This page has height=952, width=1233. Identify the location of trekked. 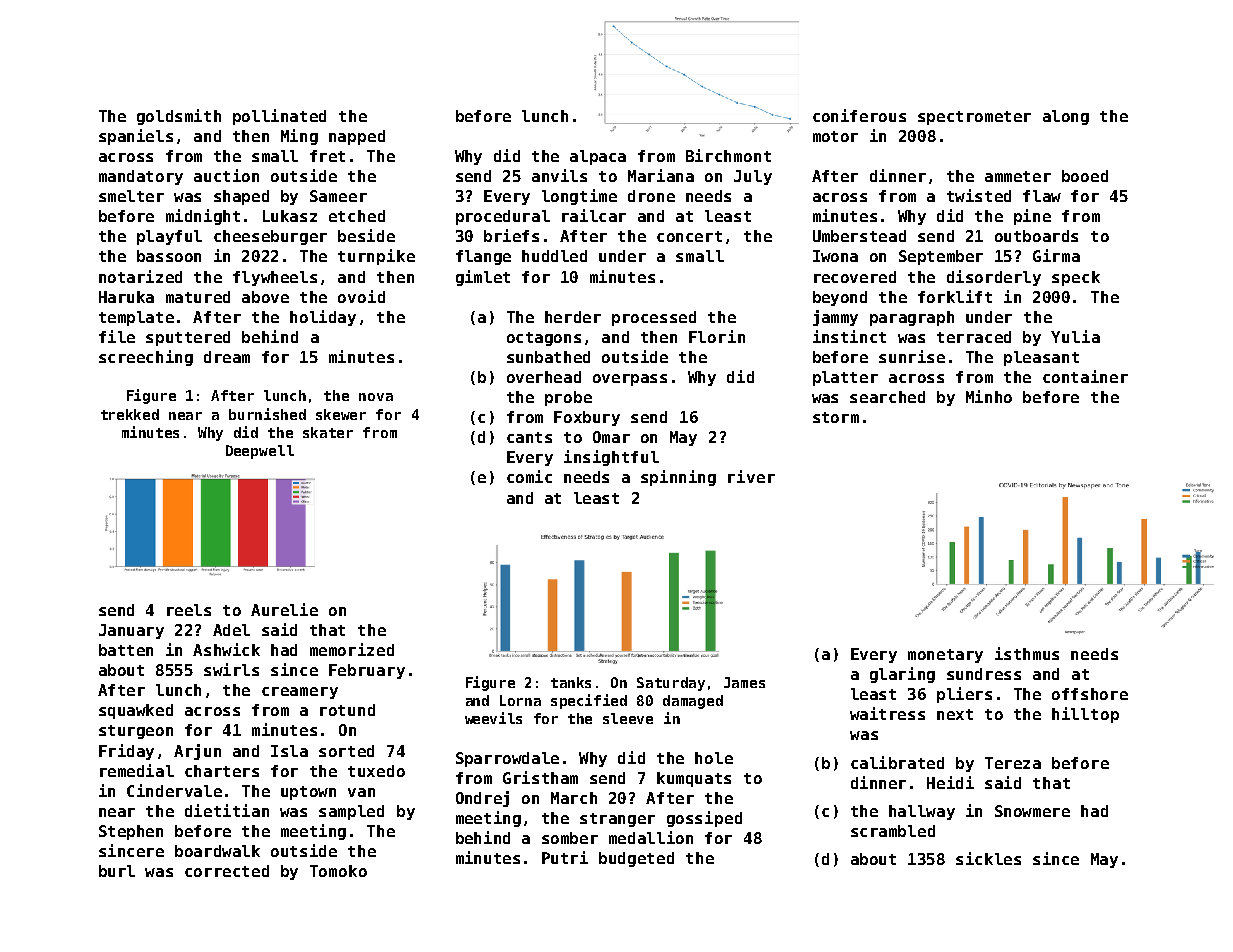
(130, 414).
